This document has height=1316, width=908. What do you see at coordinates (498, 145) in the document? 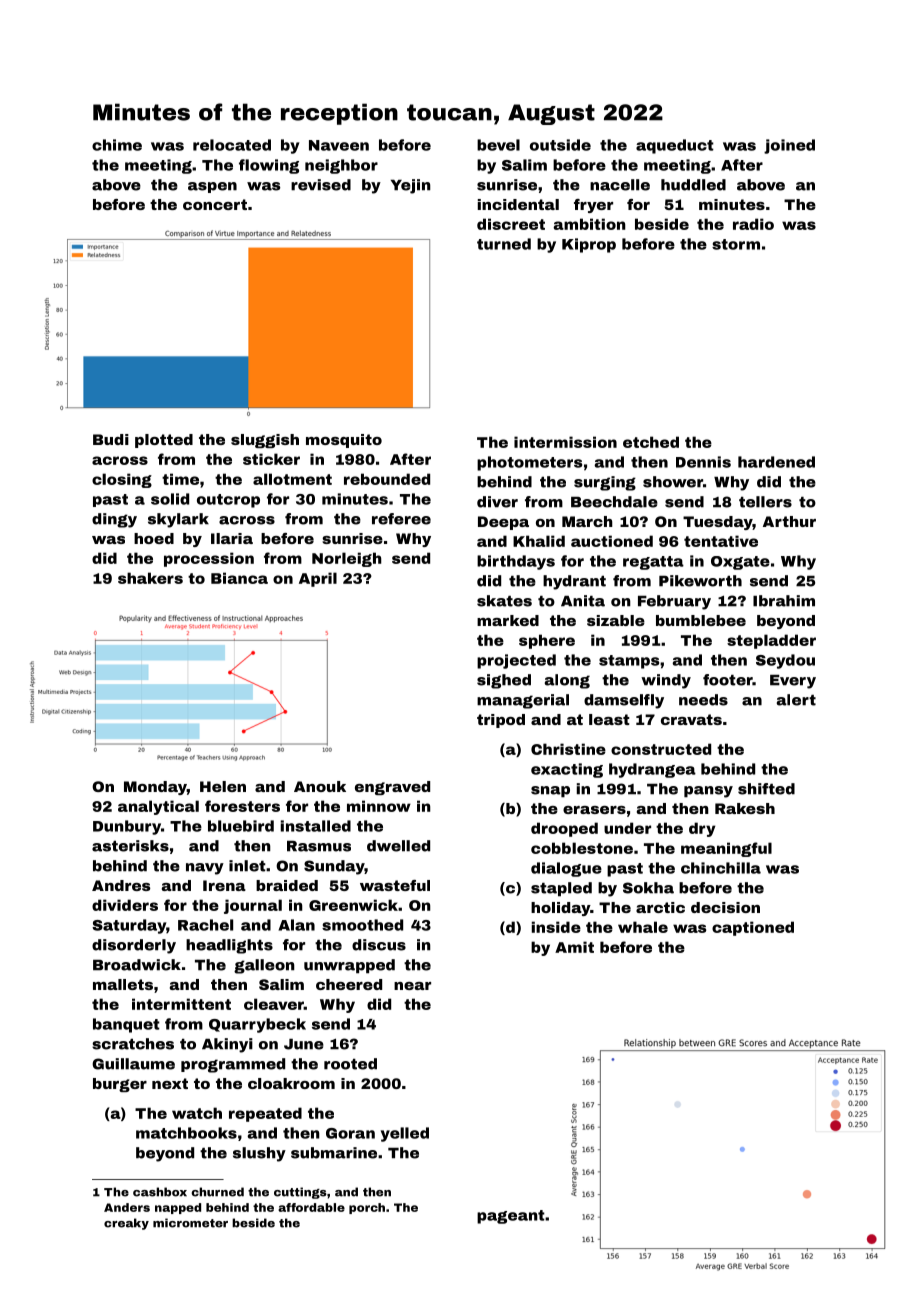
I see `bevel` at bounding box center [498, 145].
